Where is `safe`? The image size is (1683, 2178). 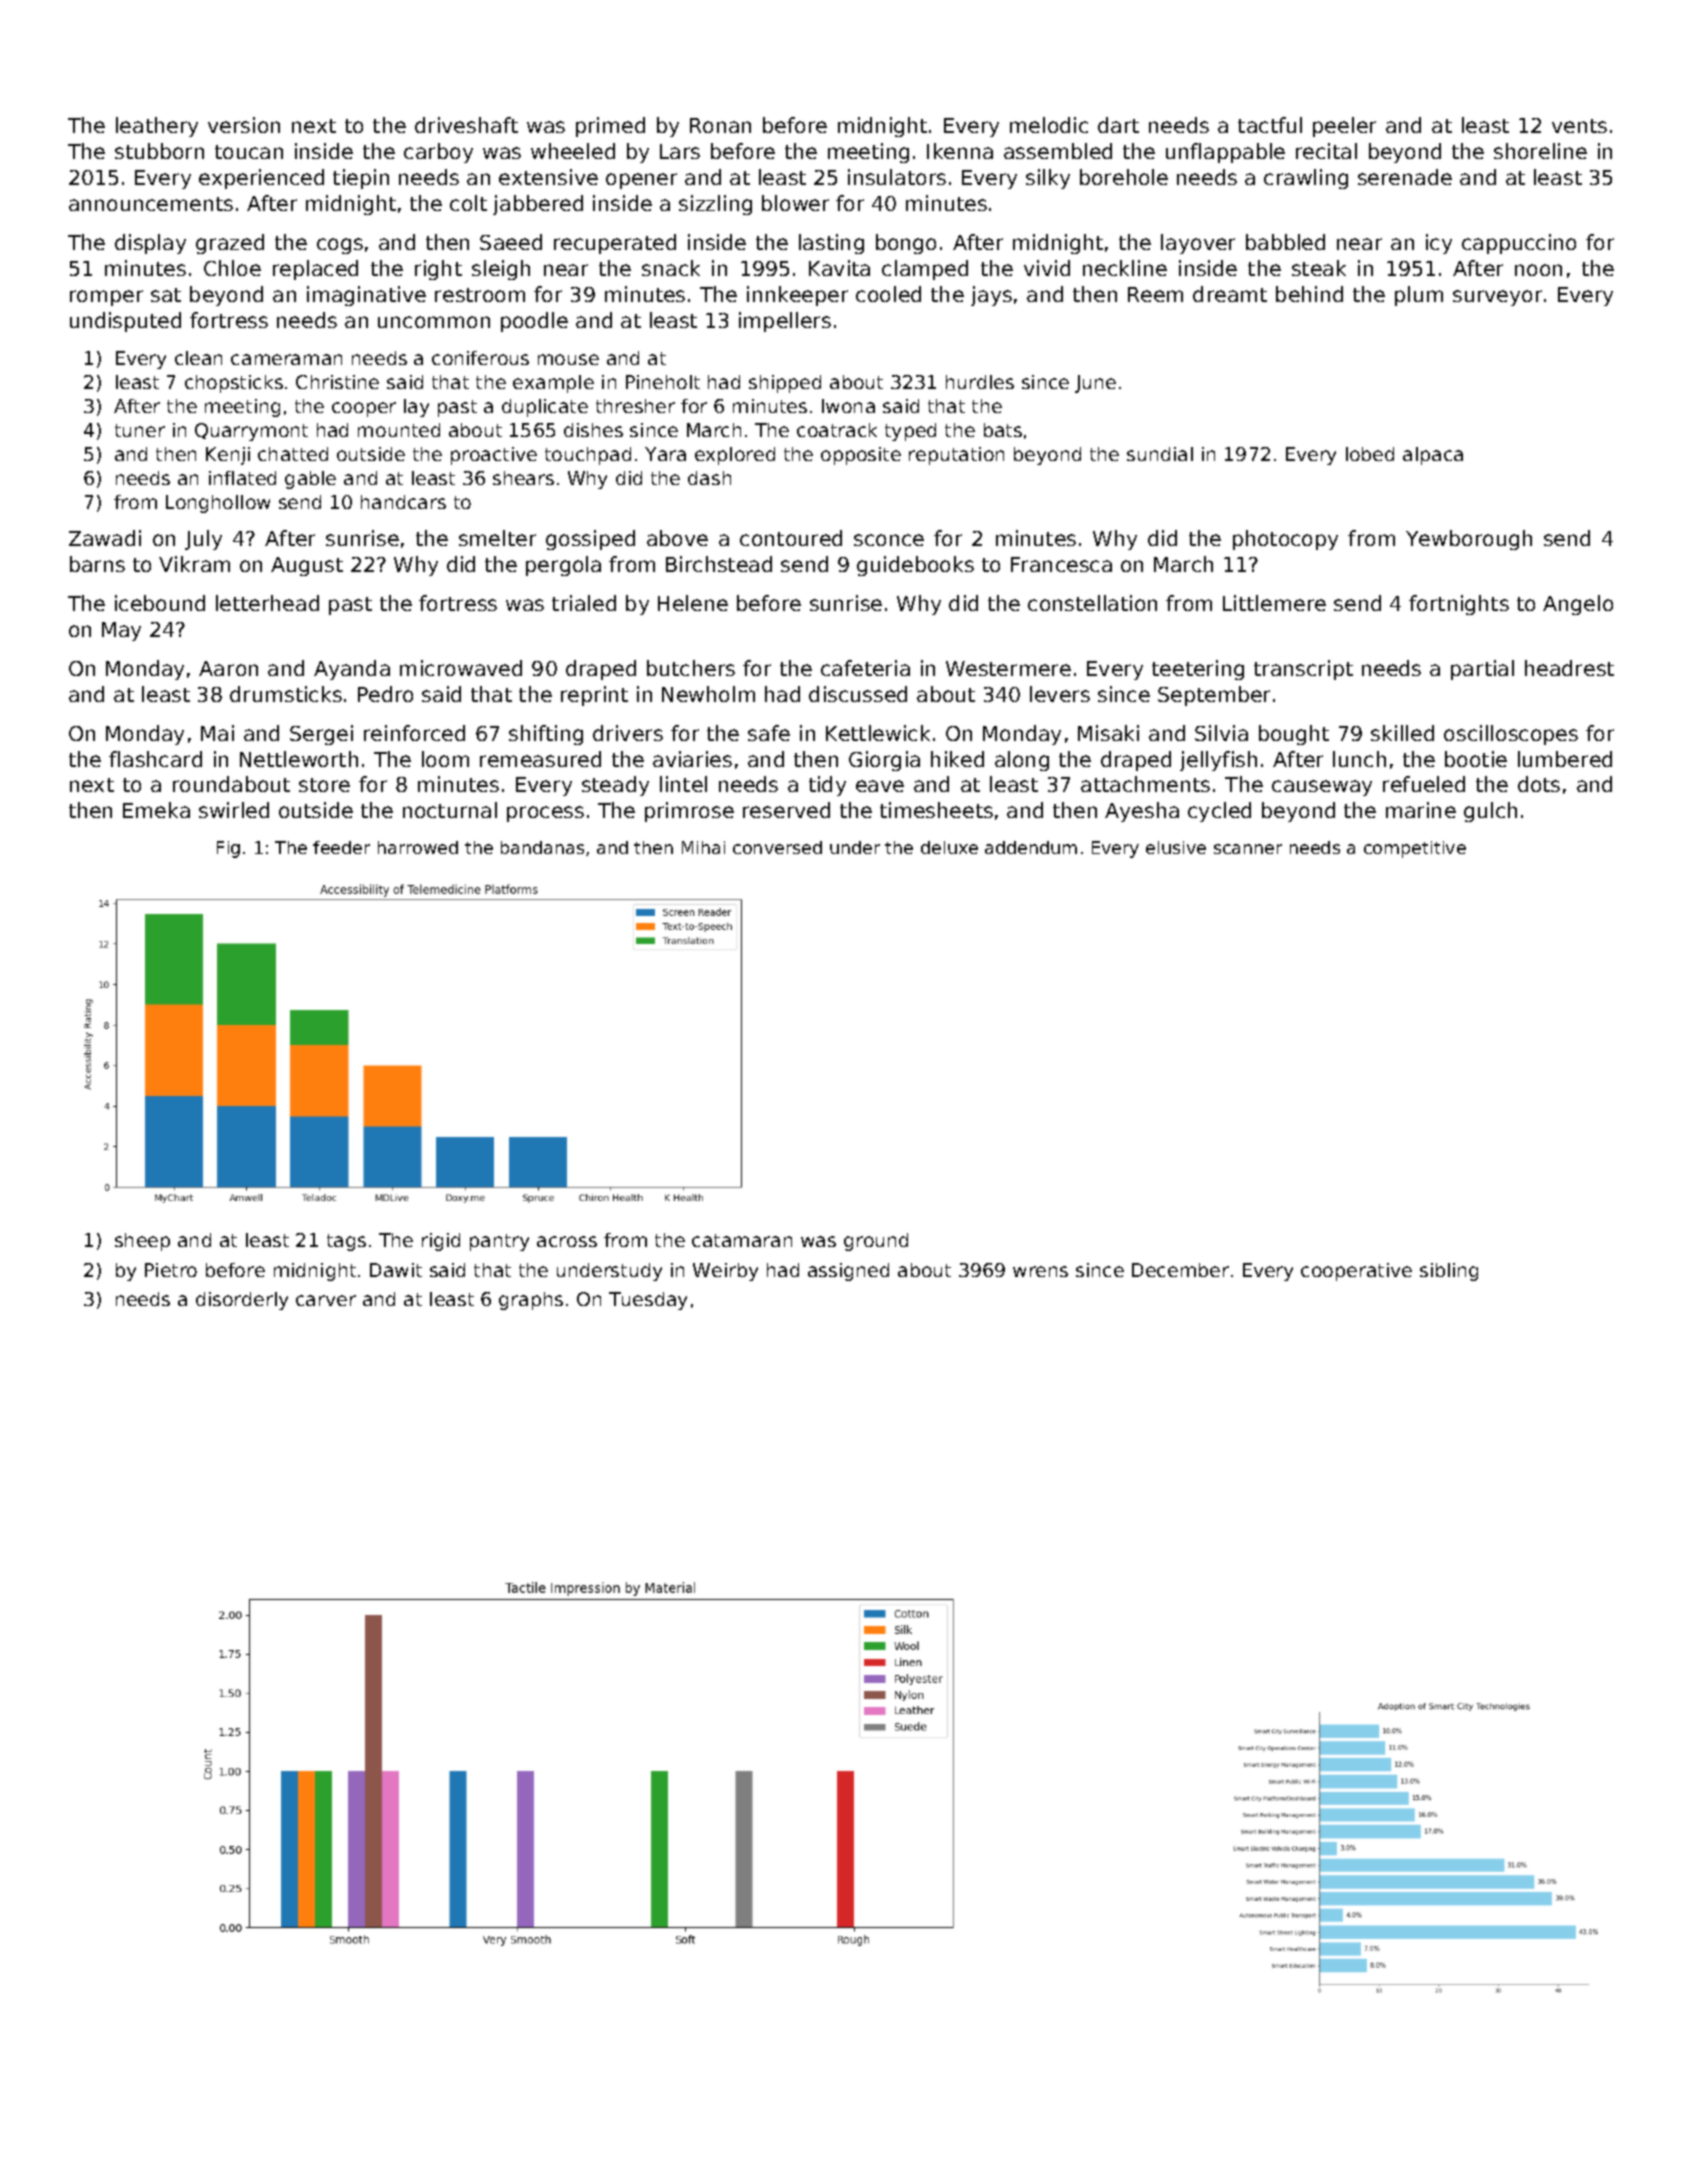 safe is located at coordinates (769, 733).
